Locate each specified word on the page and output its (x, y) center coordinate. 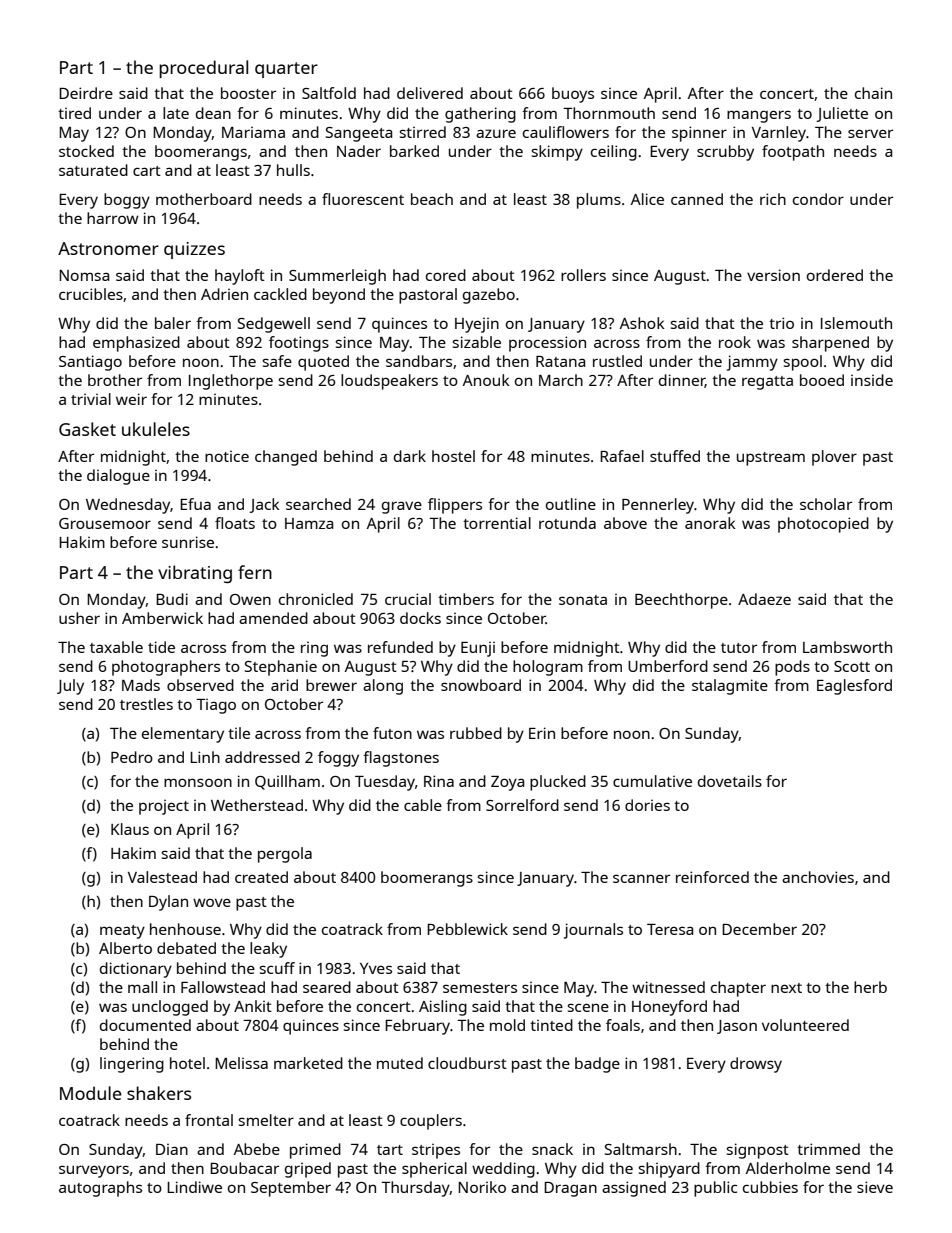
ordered (835, 275)
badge (597, 1065)
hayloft (240, 277)
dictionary (136, 970)
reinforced (712, 877)
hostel (453, 456)
